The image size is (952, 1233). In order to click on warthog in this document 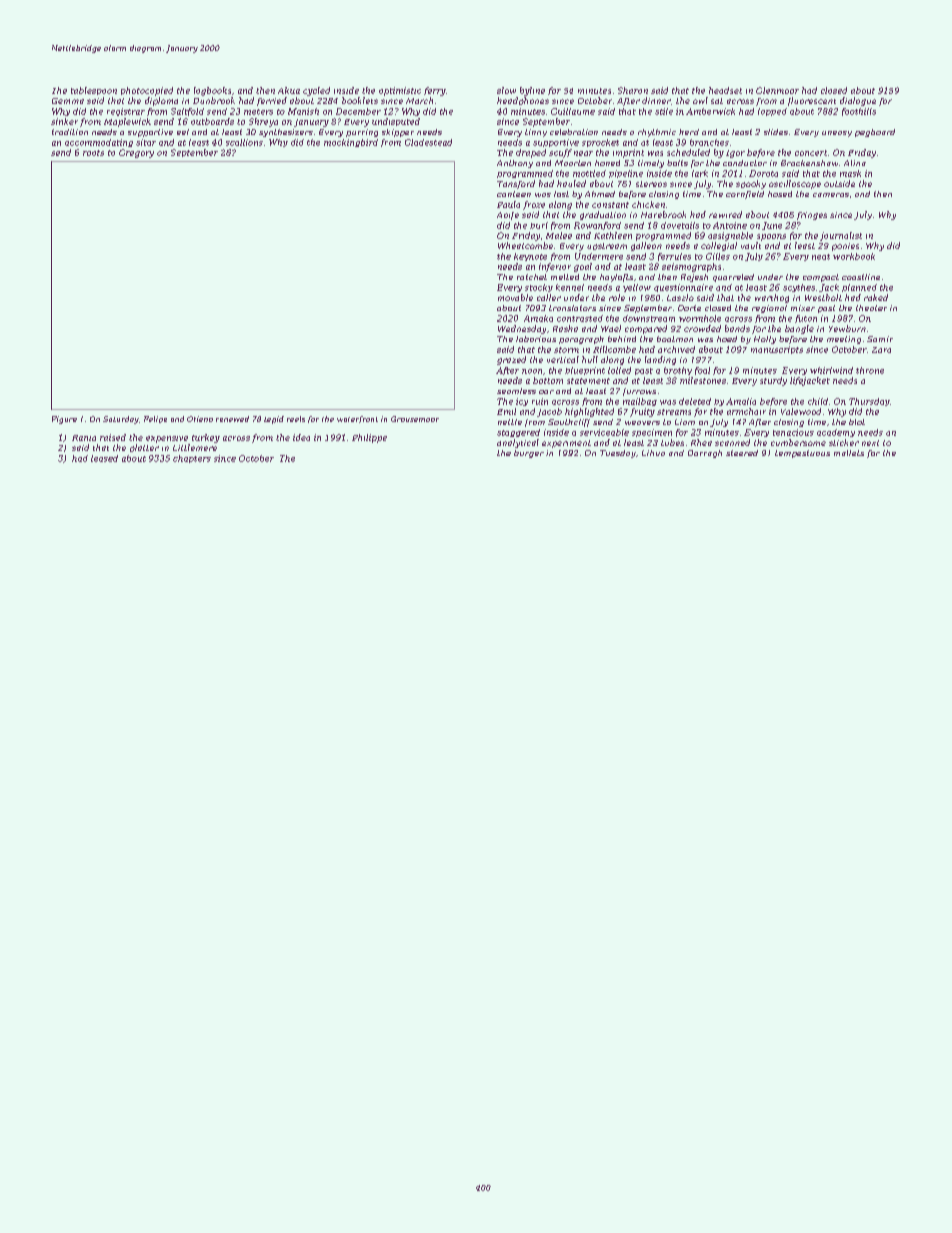, I will do `click(772, 298)`.
